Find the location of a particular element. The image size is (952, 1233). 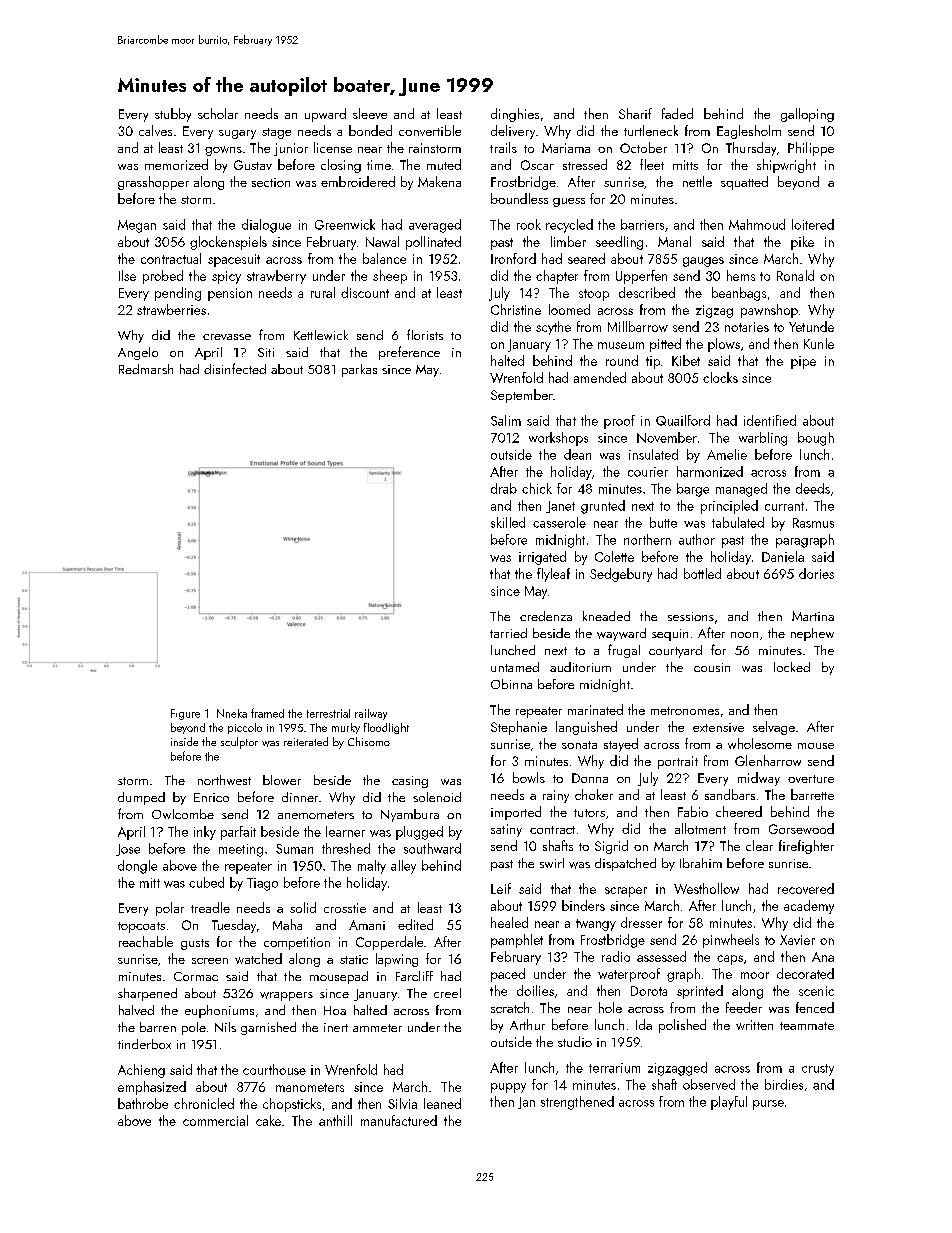

dispatched is located at coordinates (625, 864).
